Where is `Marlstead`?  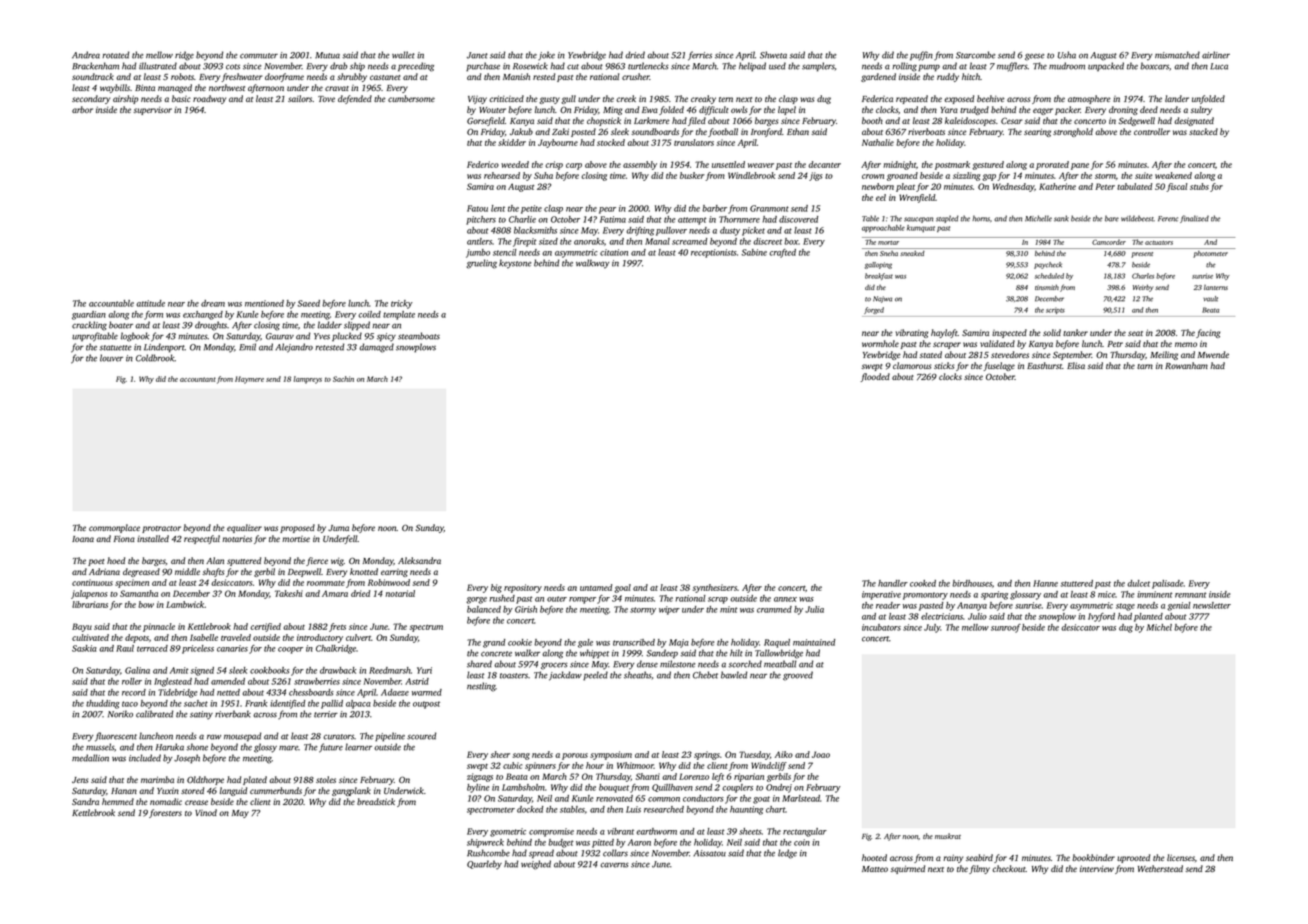 Marlstead is located at coordinates (801, 798).
